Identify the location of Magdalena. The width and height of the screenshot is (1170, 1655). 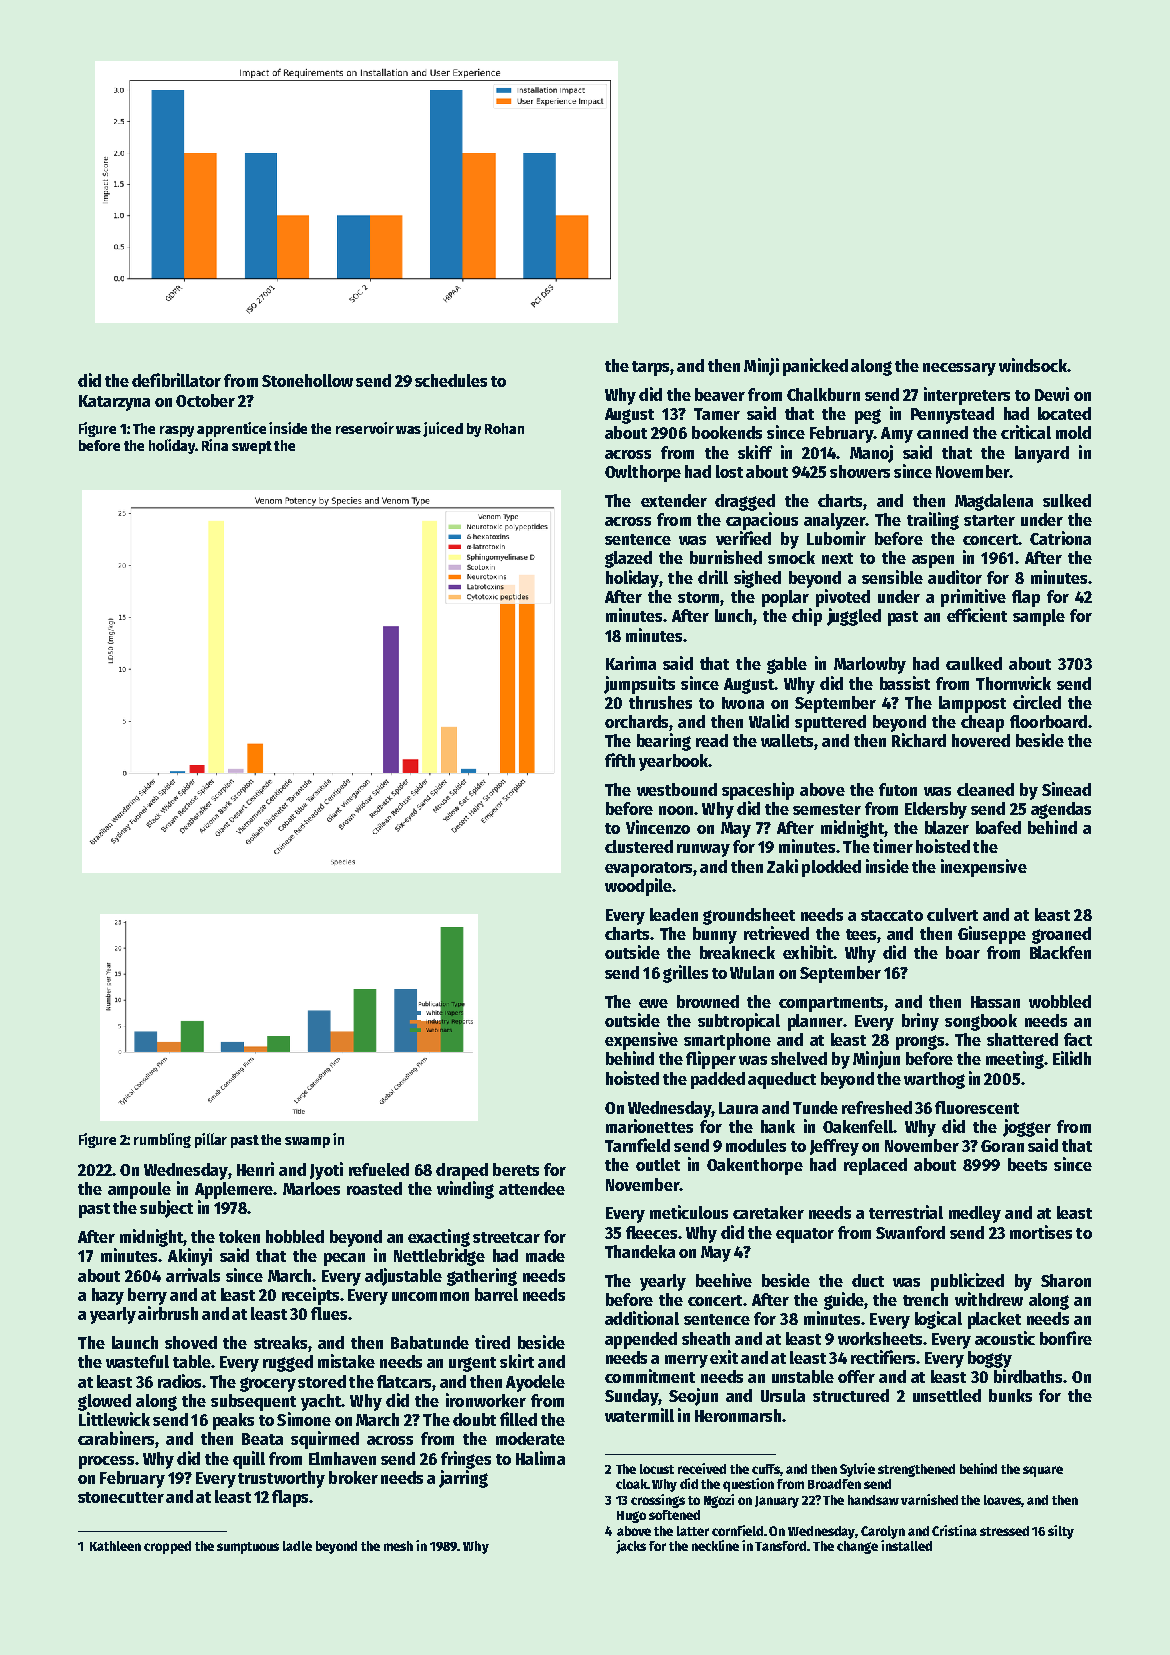
(994, 502).
